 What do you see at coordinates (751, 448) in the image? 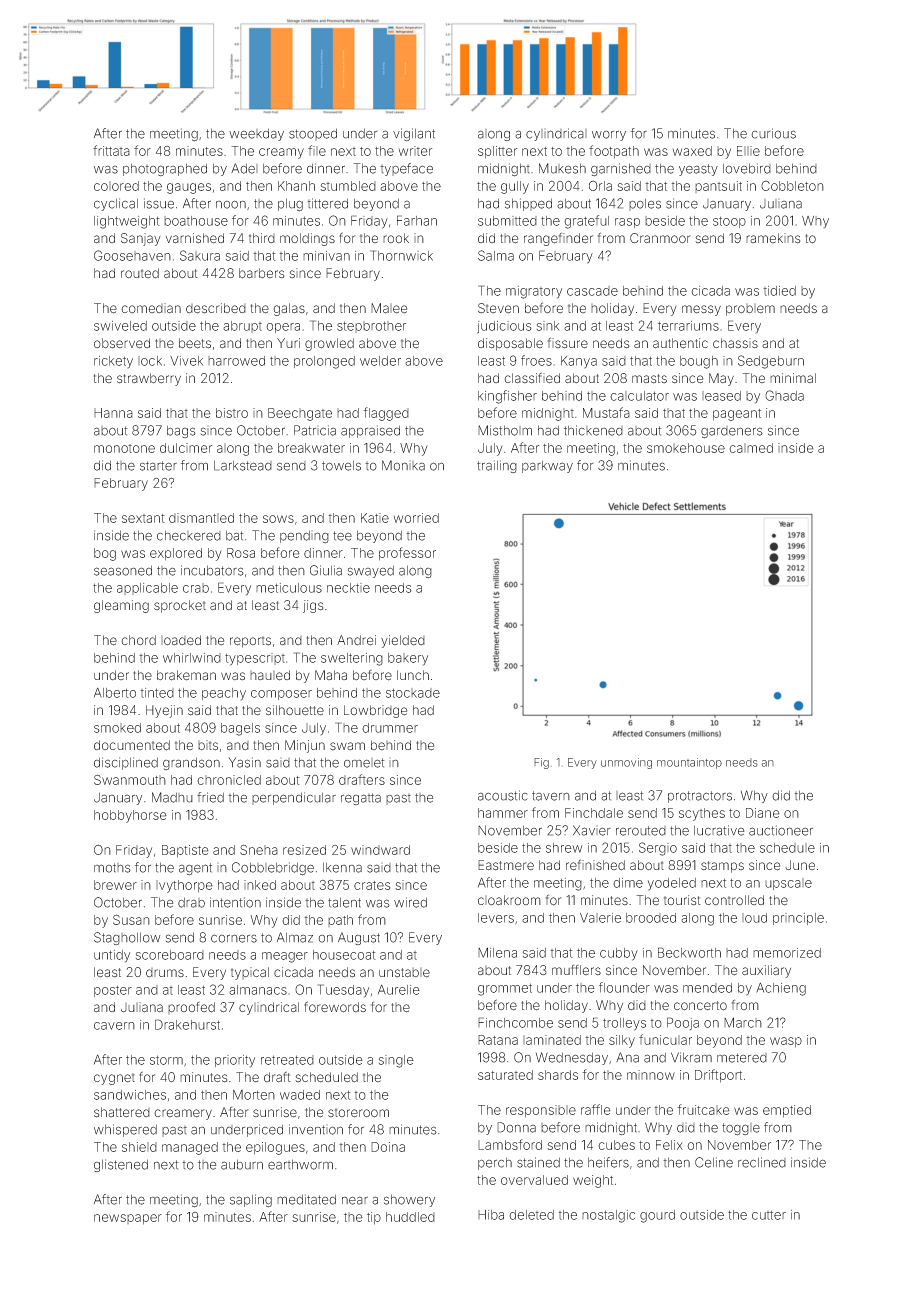
I see `calmed` at bounding box center [751, 448].
